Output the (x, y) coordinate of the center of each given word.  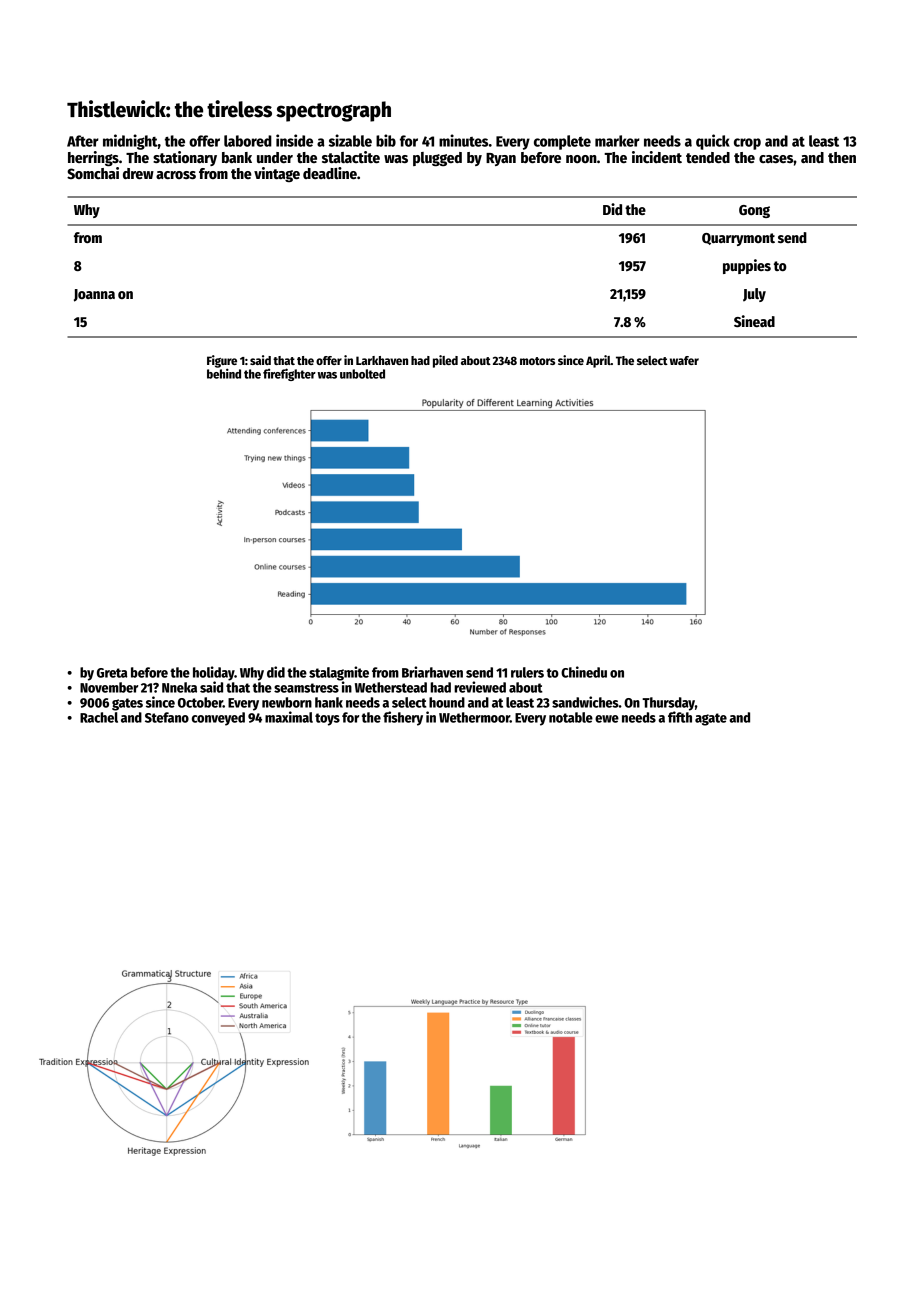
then (842, 157)
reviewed (480, 687)
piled (445, 361)
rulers (527, 672)
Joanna (94, 295)
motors (537, 361)
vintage (277, 174)
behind (224, 373)
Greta (112, 673)
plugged (437, 159)
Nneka (179, 687)
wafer (684, 360)
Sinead (754, 321)
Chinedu (584, 672)
